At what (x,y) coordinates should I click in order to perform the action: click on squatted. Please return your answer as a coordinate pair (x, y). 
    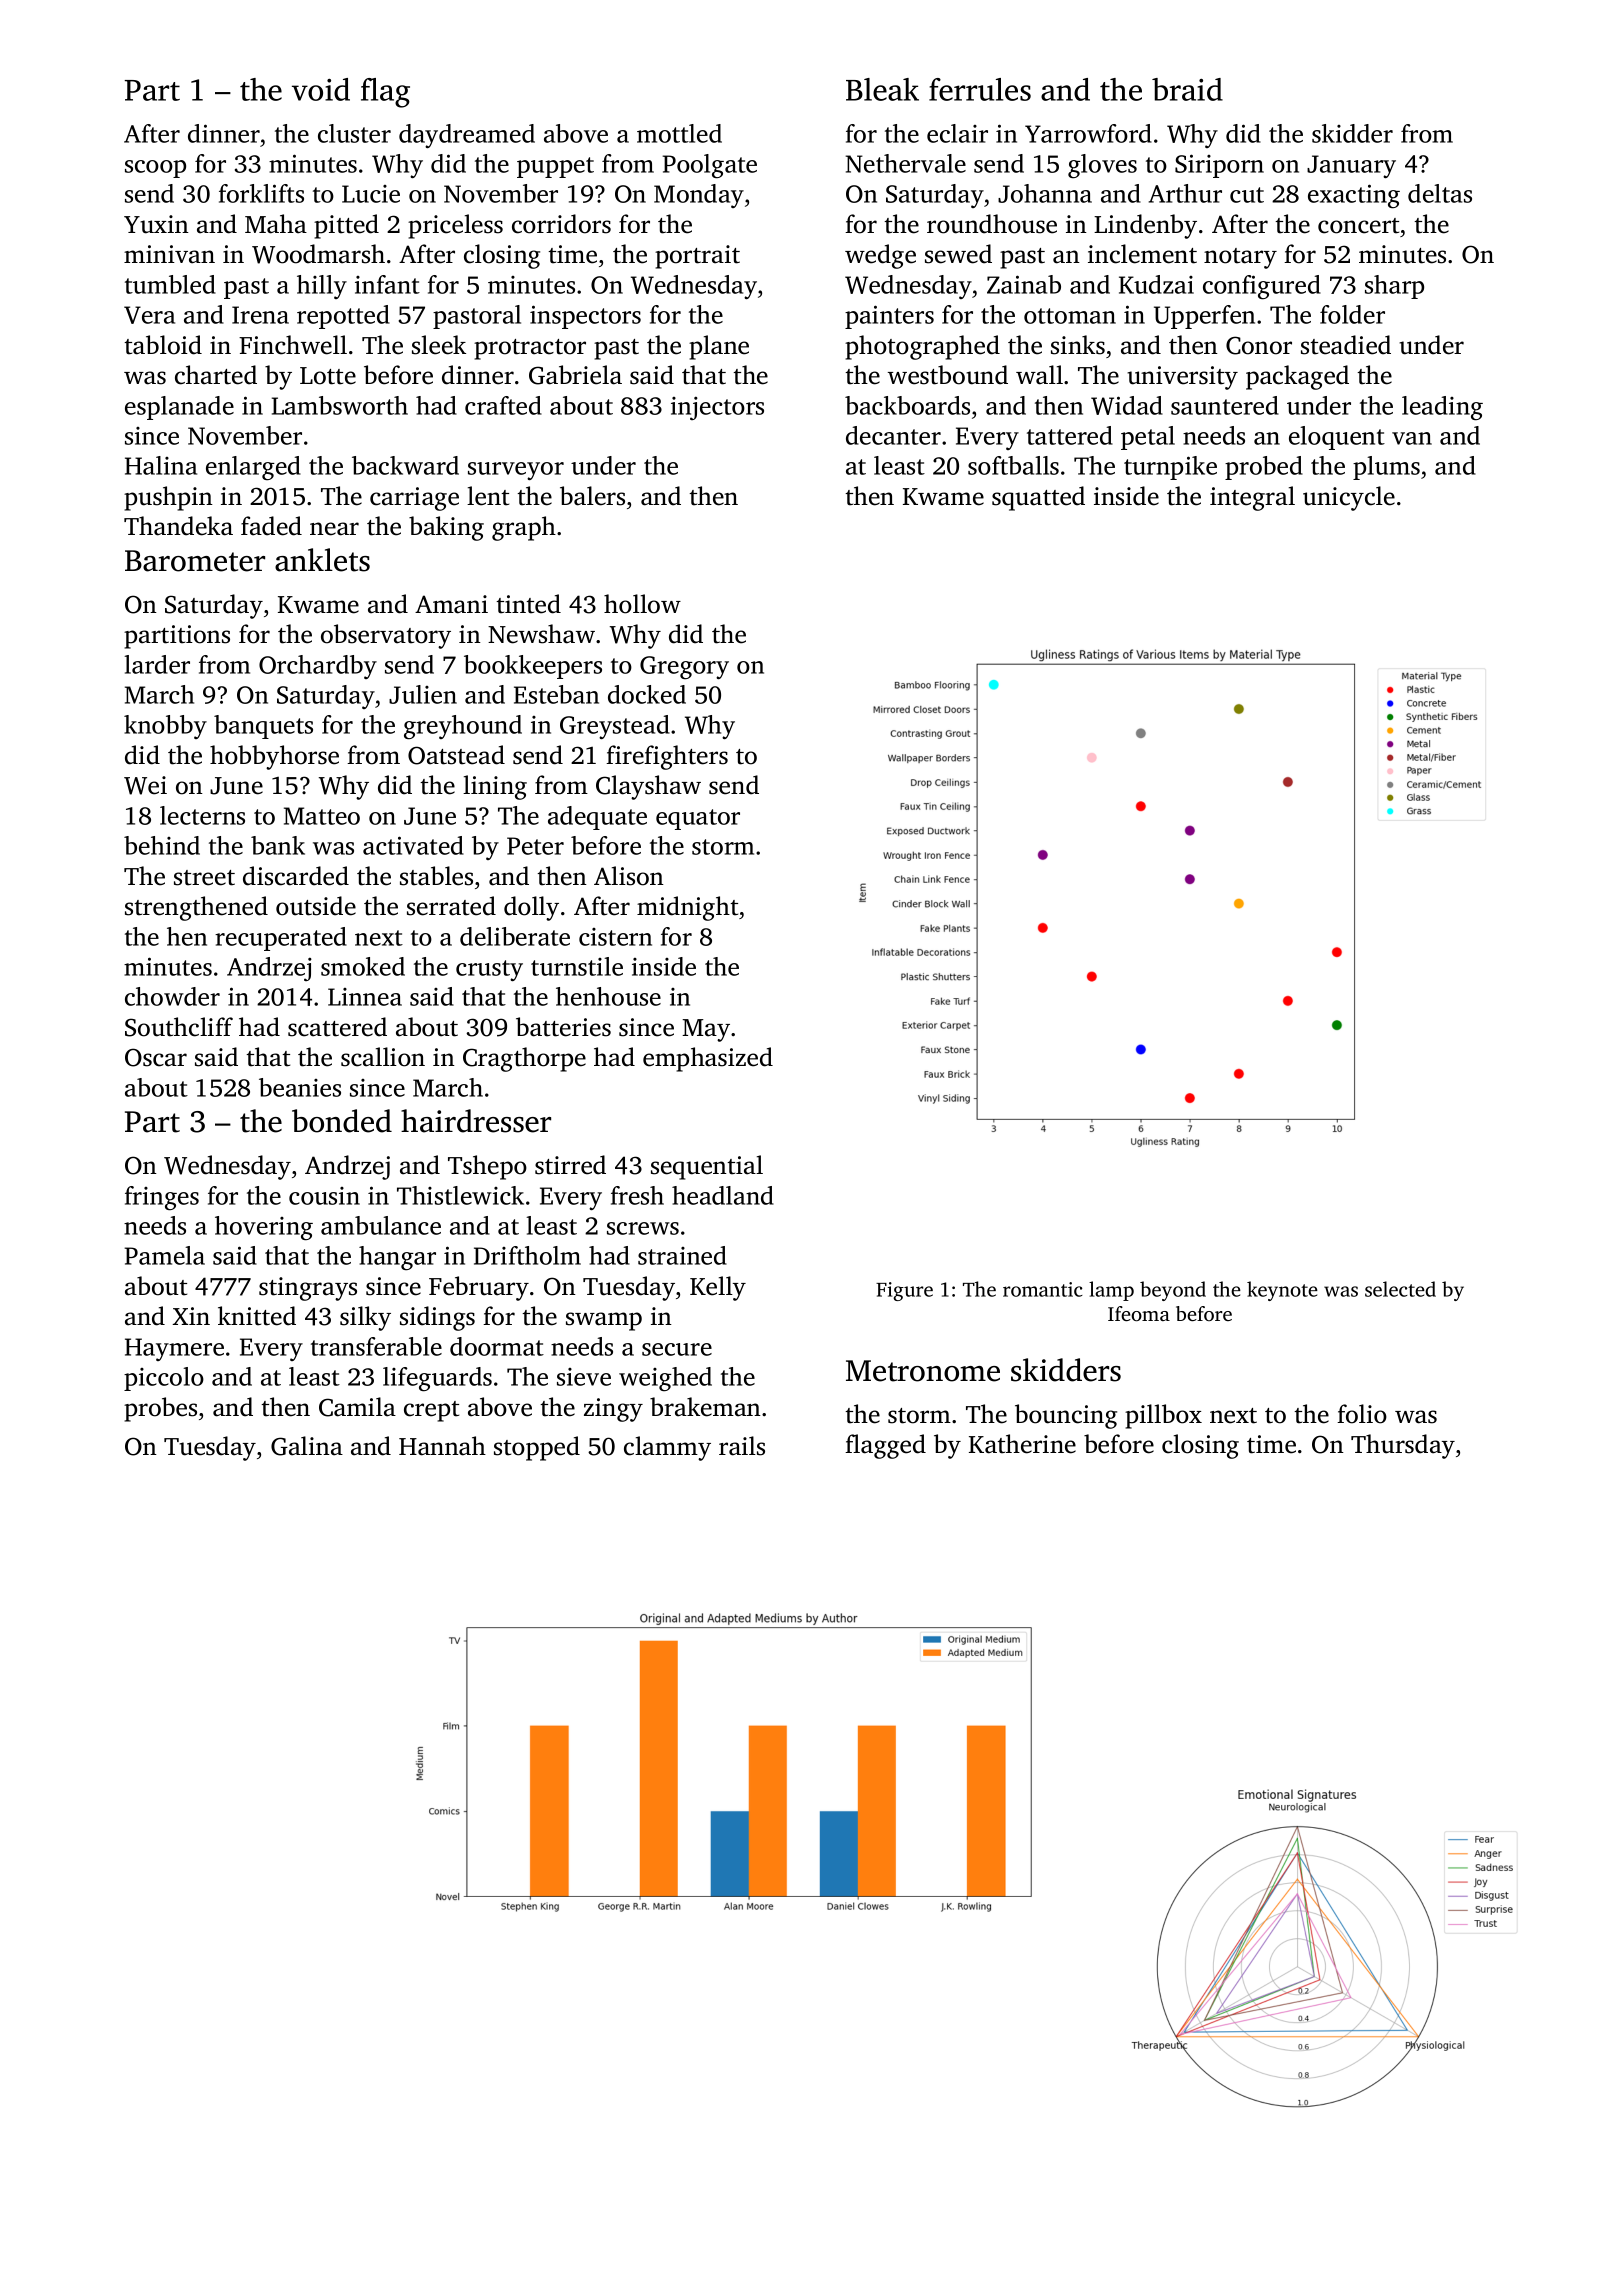
    Looking at the image, I should click on (1038, 498).
